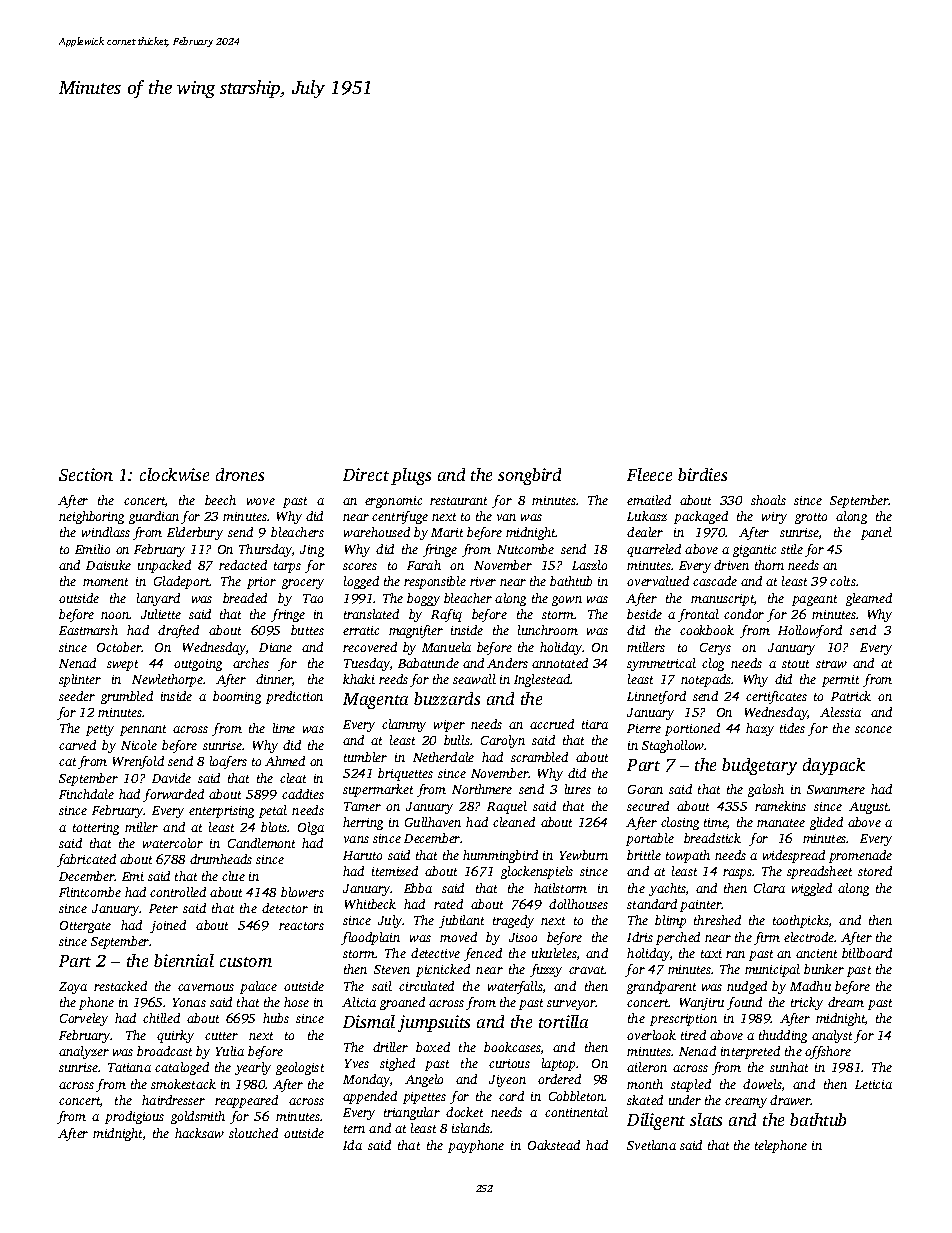 The image size is (952, 1233). Describe the element at coordinates (446, 647) in the screenshot. I see `Manuela` at that location.
